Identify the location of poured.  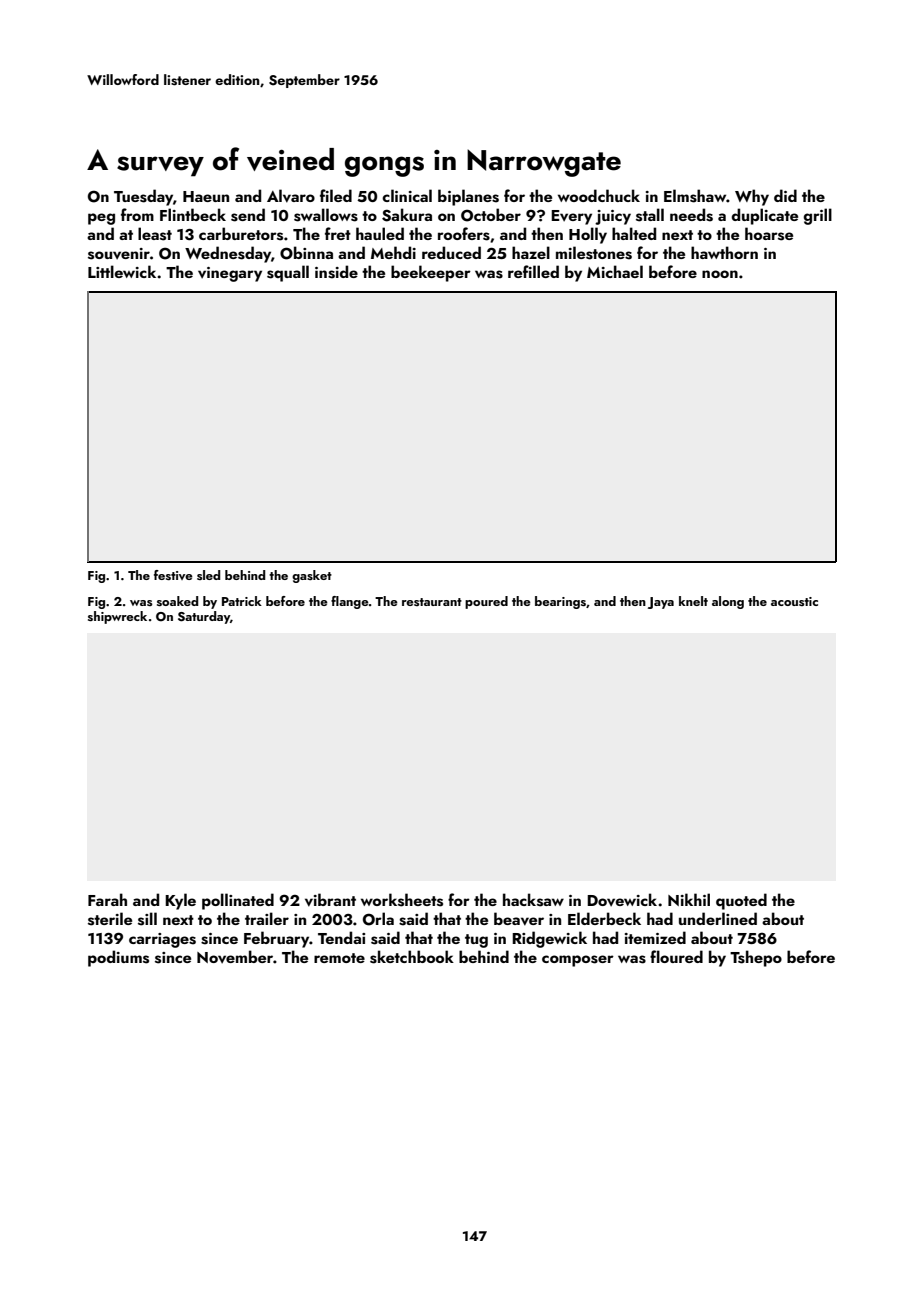
(486, 602).
